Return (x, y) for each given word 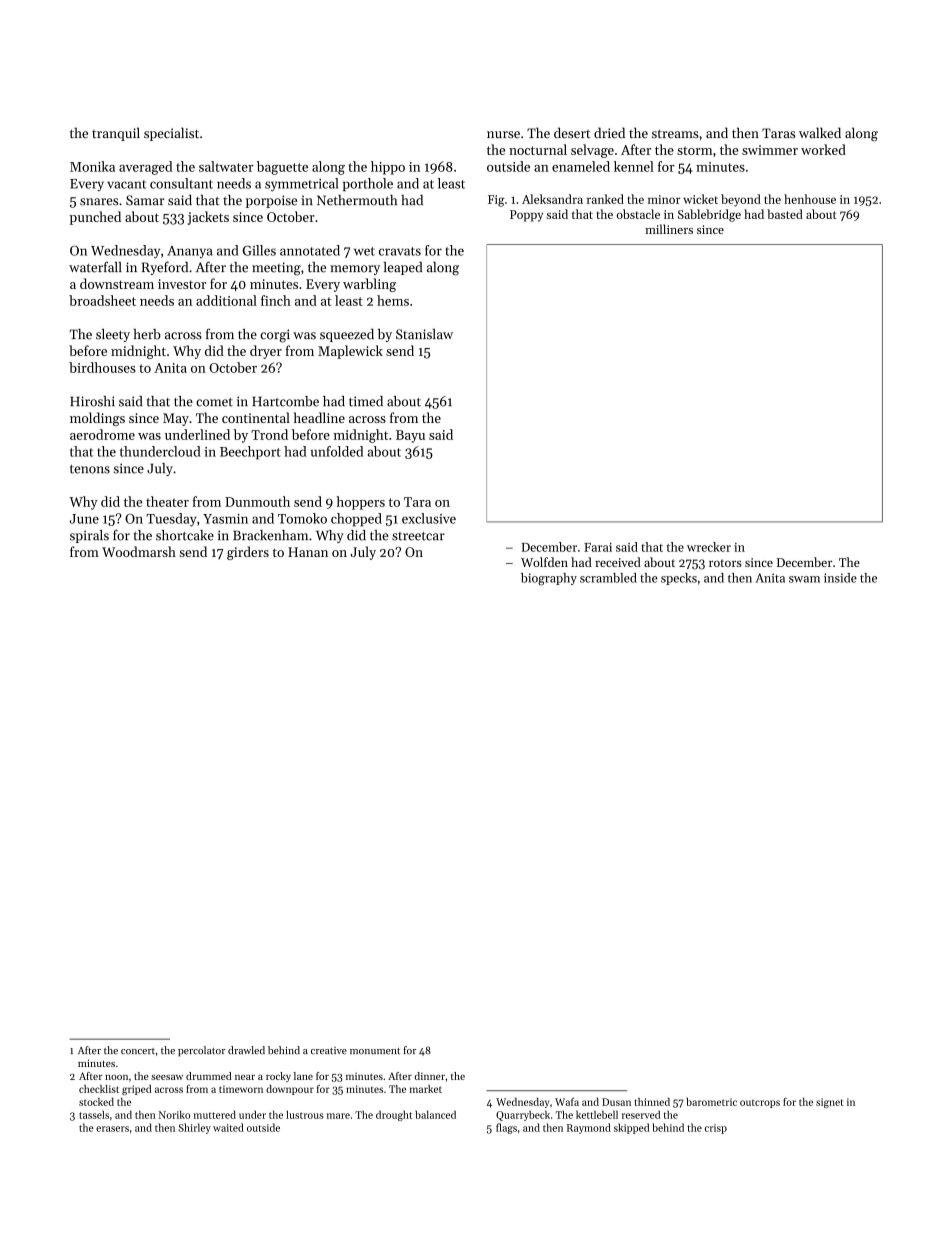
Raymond (589, 1128)
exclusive (429, 518)
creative (329, 1051)
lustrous (304, 1115)
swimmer (770, 150)
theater (167, 501)
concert (138, 1051)
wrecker (709, 547)
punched (95, 218)
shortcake (185, 535)
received (618, 562)
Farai (598, 547)
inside (840, 578)
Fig (496, 201)
